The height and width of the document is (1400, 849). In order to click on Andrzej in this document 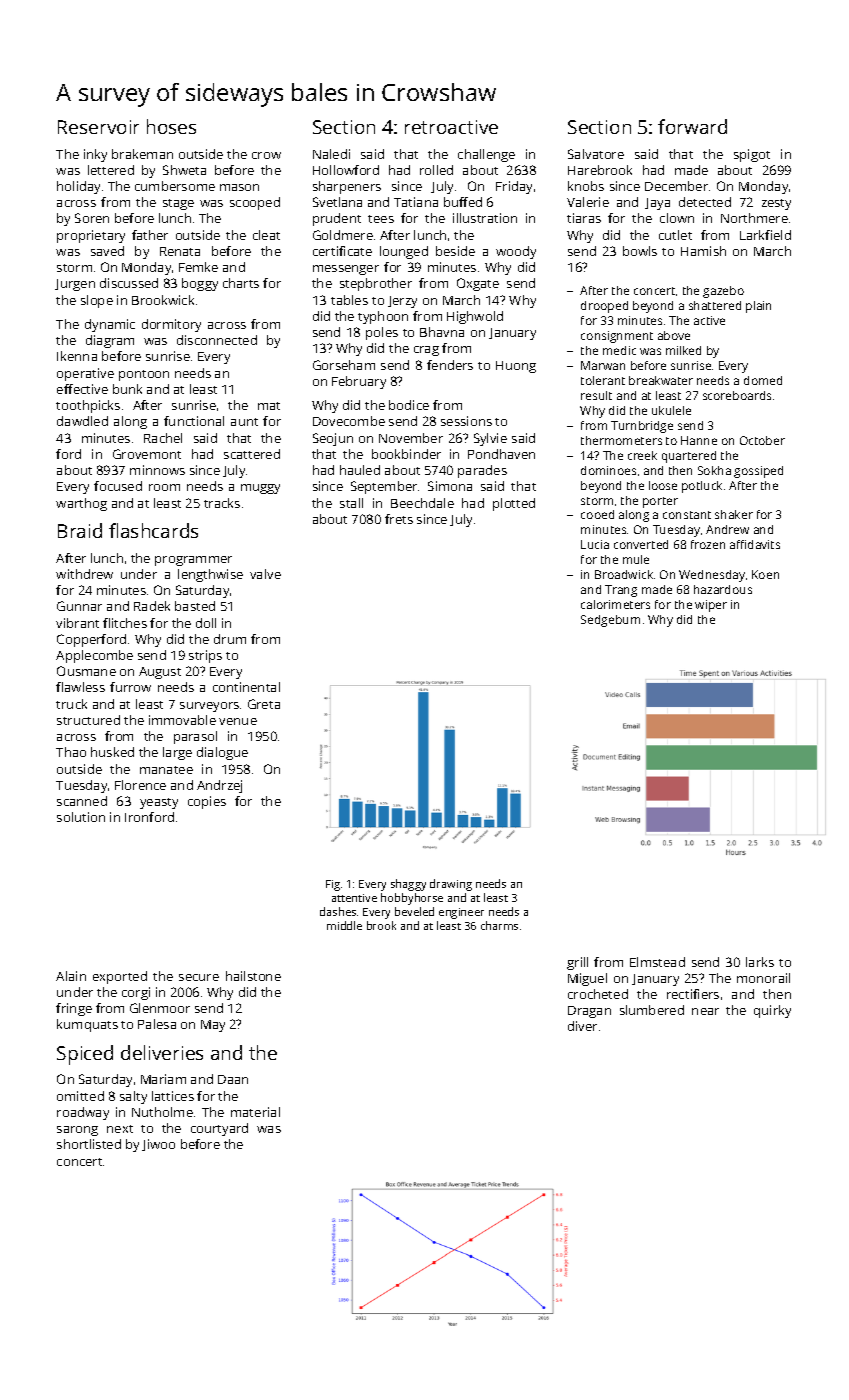, I will do `click(219, 786)`.
